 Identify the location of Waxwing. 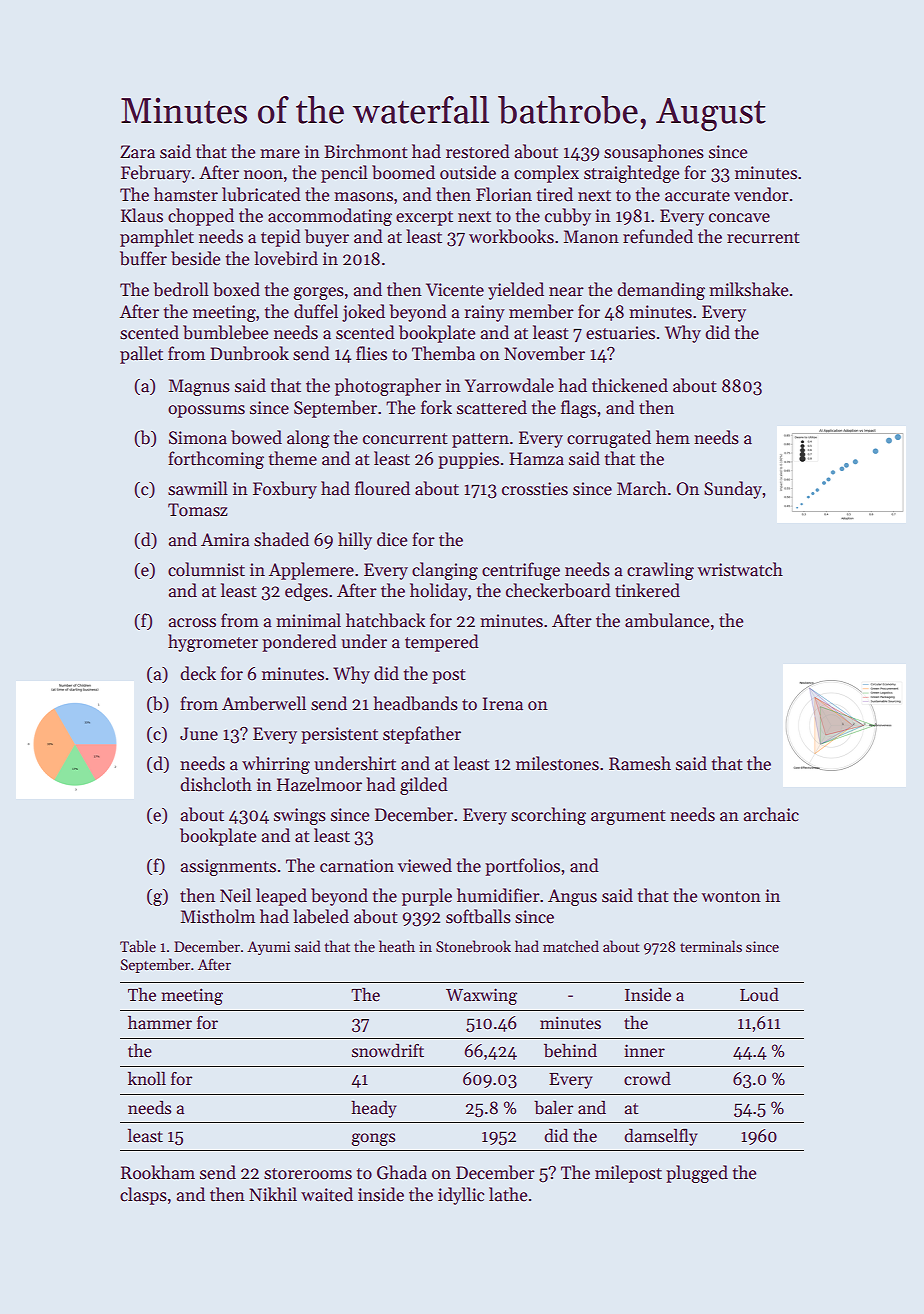
(481, 996).
